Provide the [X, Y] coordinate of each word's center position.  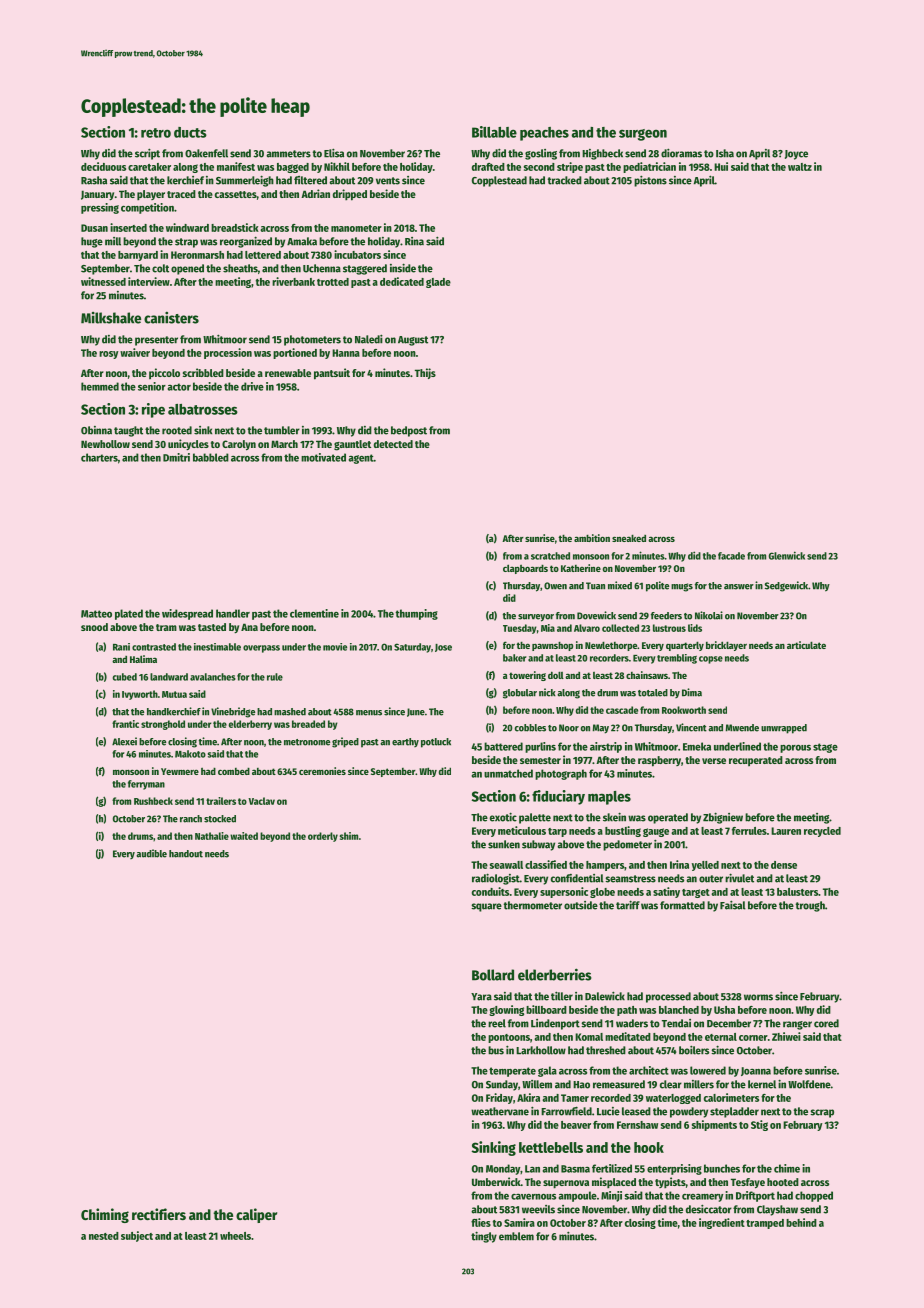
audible [151, 853]
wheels [235, 1236]
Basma [575, 1169]
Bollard [493, 975]
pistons [650, 181]
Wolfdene [809, 1084]
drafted [488, 167]
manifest [236, 166]
